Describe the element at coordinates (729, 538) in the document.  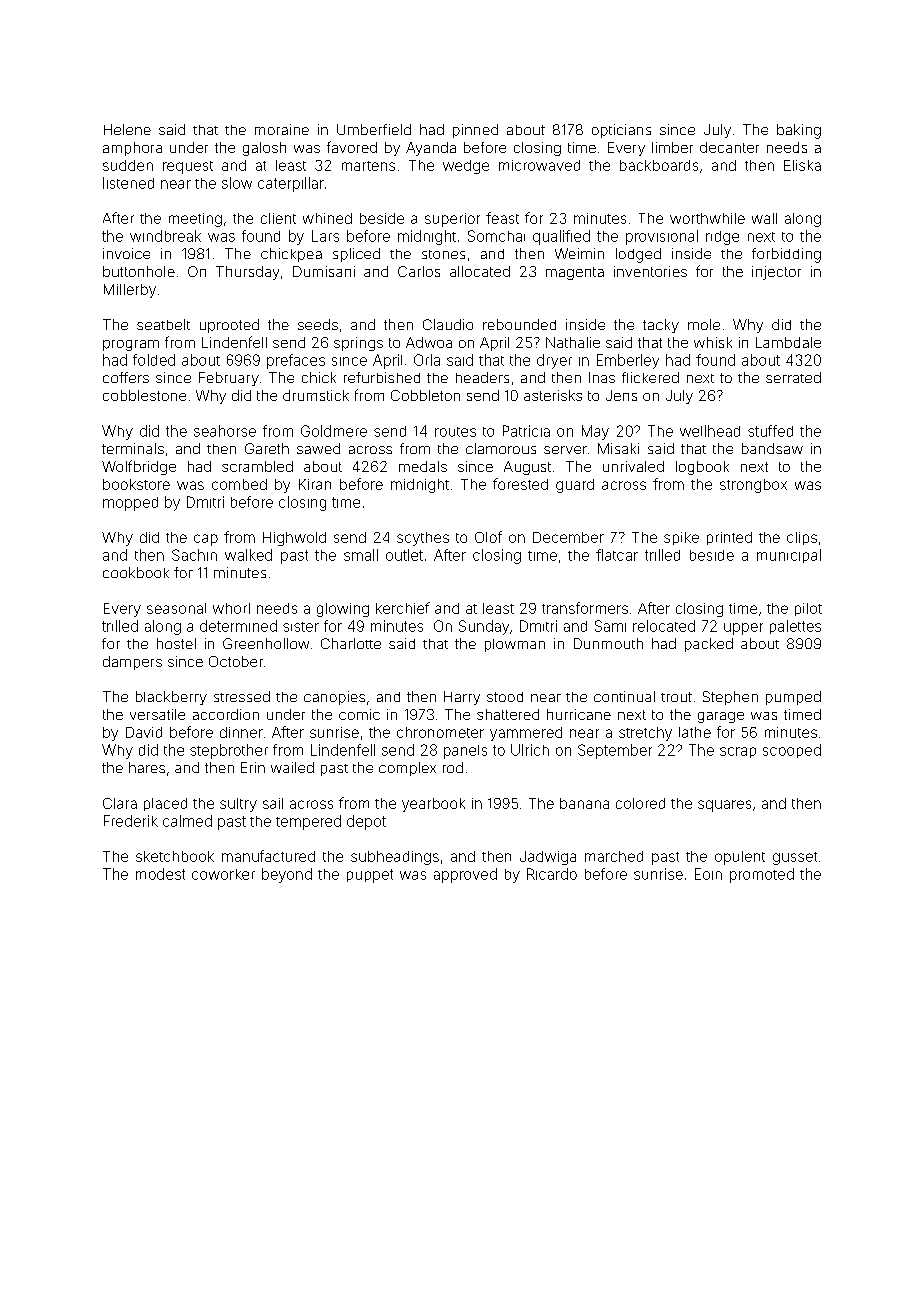
I see `printed` at that location.
